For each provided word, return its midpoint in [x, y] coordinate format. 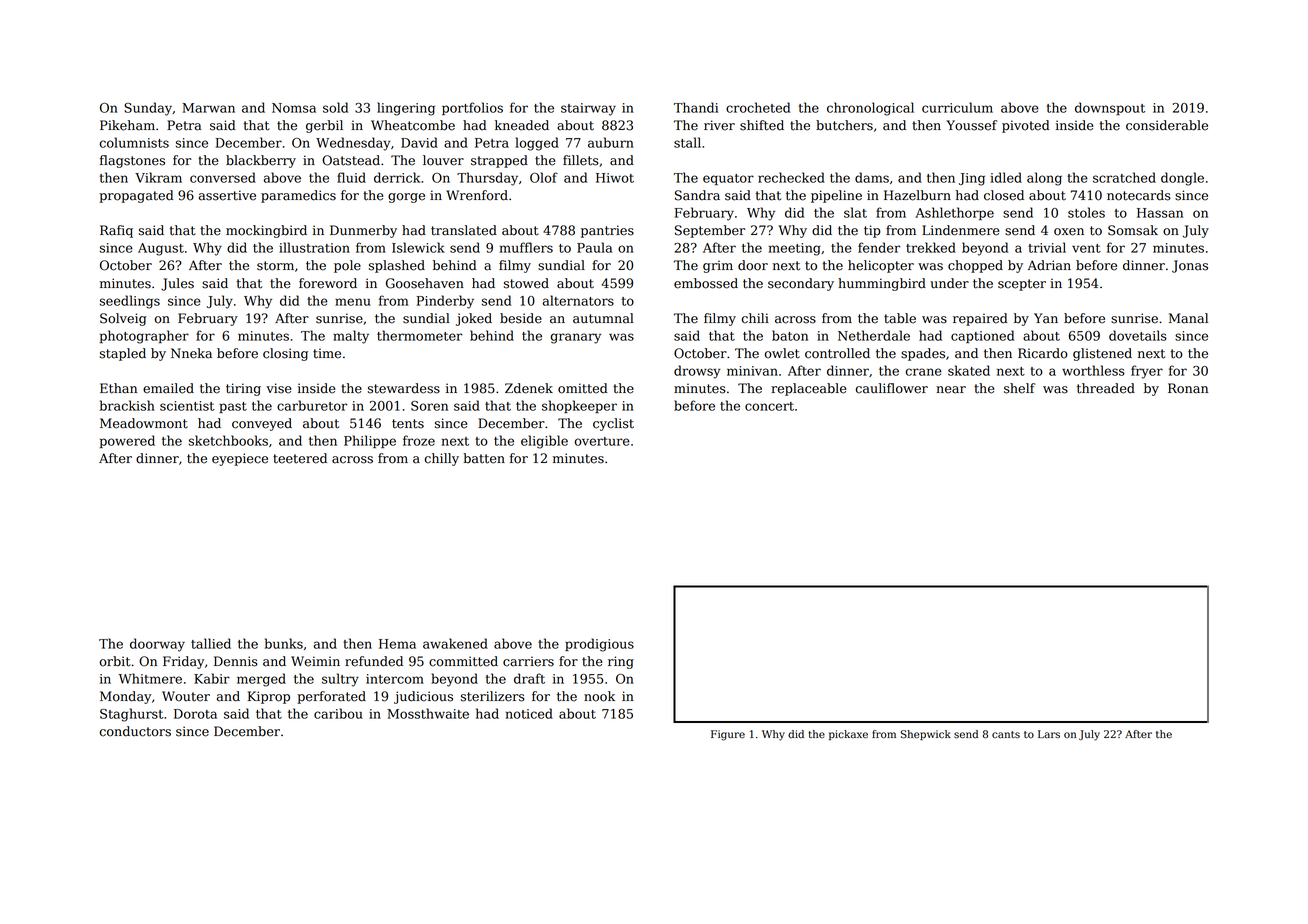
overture [602, 441]
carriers [528, 661]
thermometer [419, 335]
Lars [1049, 734]
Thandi [696, 107]
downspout [1110, 108]
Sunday [148, 109]
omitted [583, 388]
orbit [115, 661]
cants [1006, 735]
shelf [1019, 388]
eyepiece [240, 459]
